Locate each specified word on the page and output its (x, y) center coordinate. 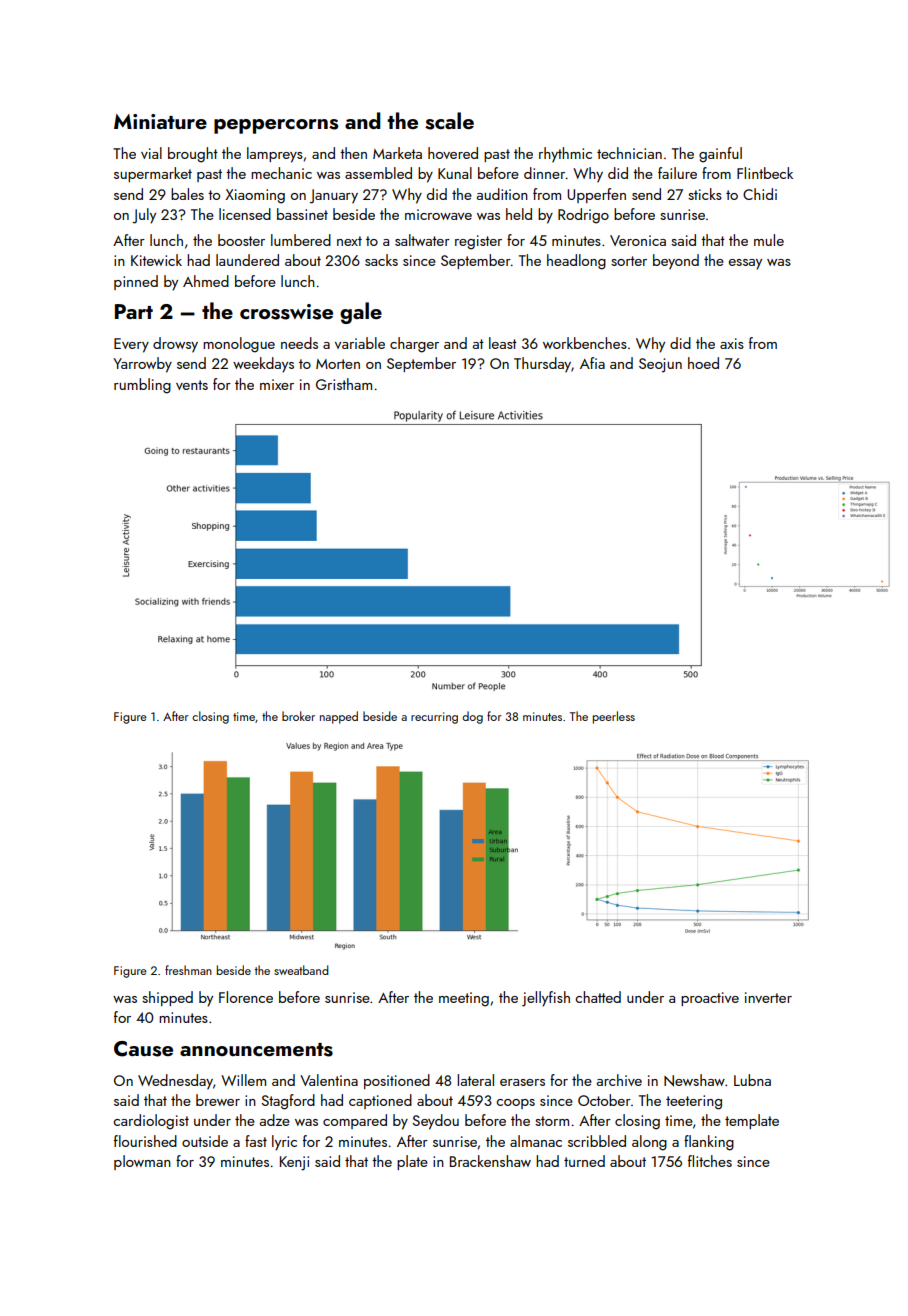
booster (241, 240)
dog (472, 717)
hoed (703, 363)
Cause (143, 1049)
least (503, 343)
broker (298, 716)
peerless (614, 717)
